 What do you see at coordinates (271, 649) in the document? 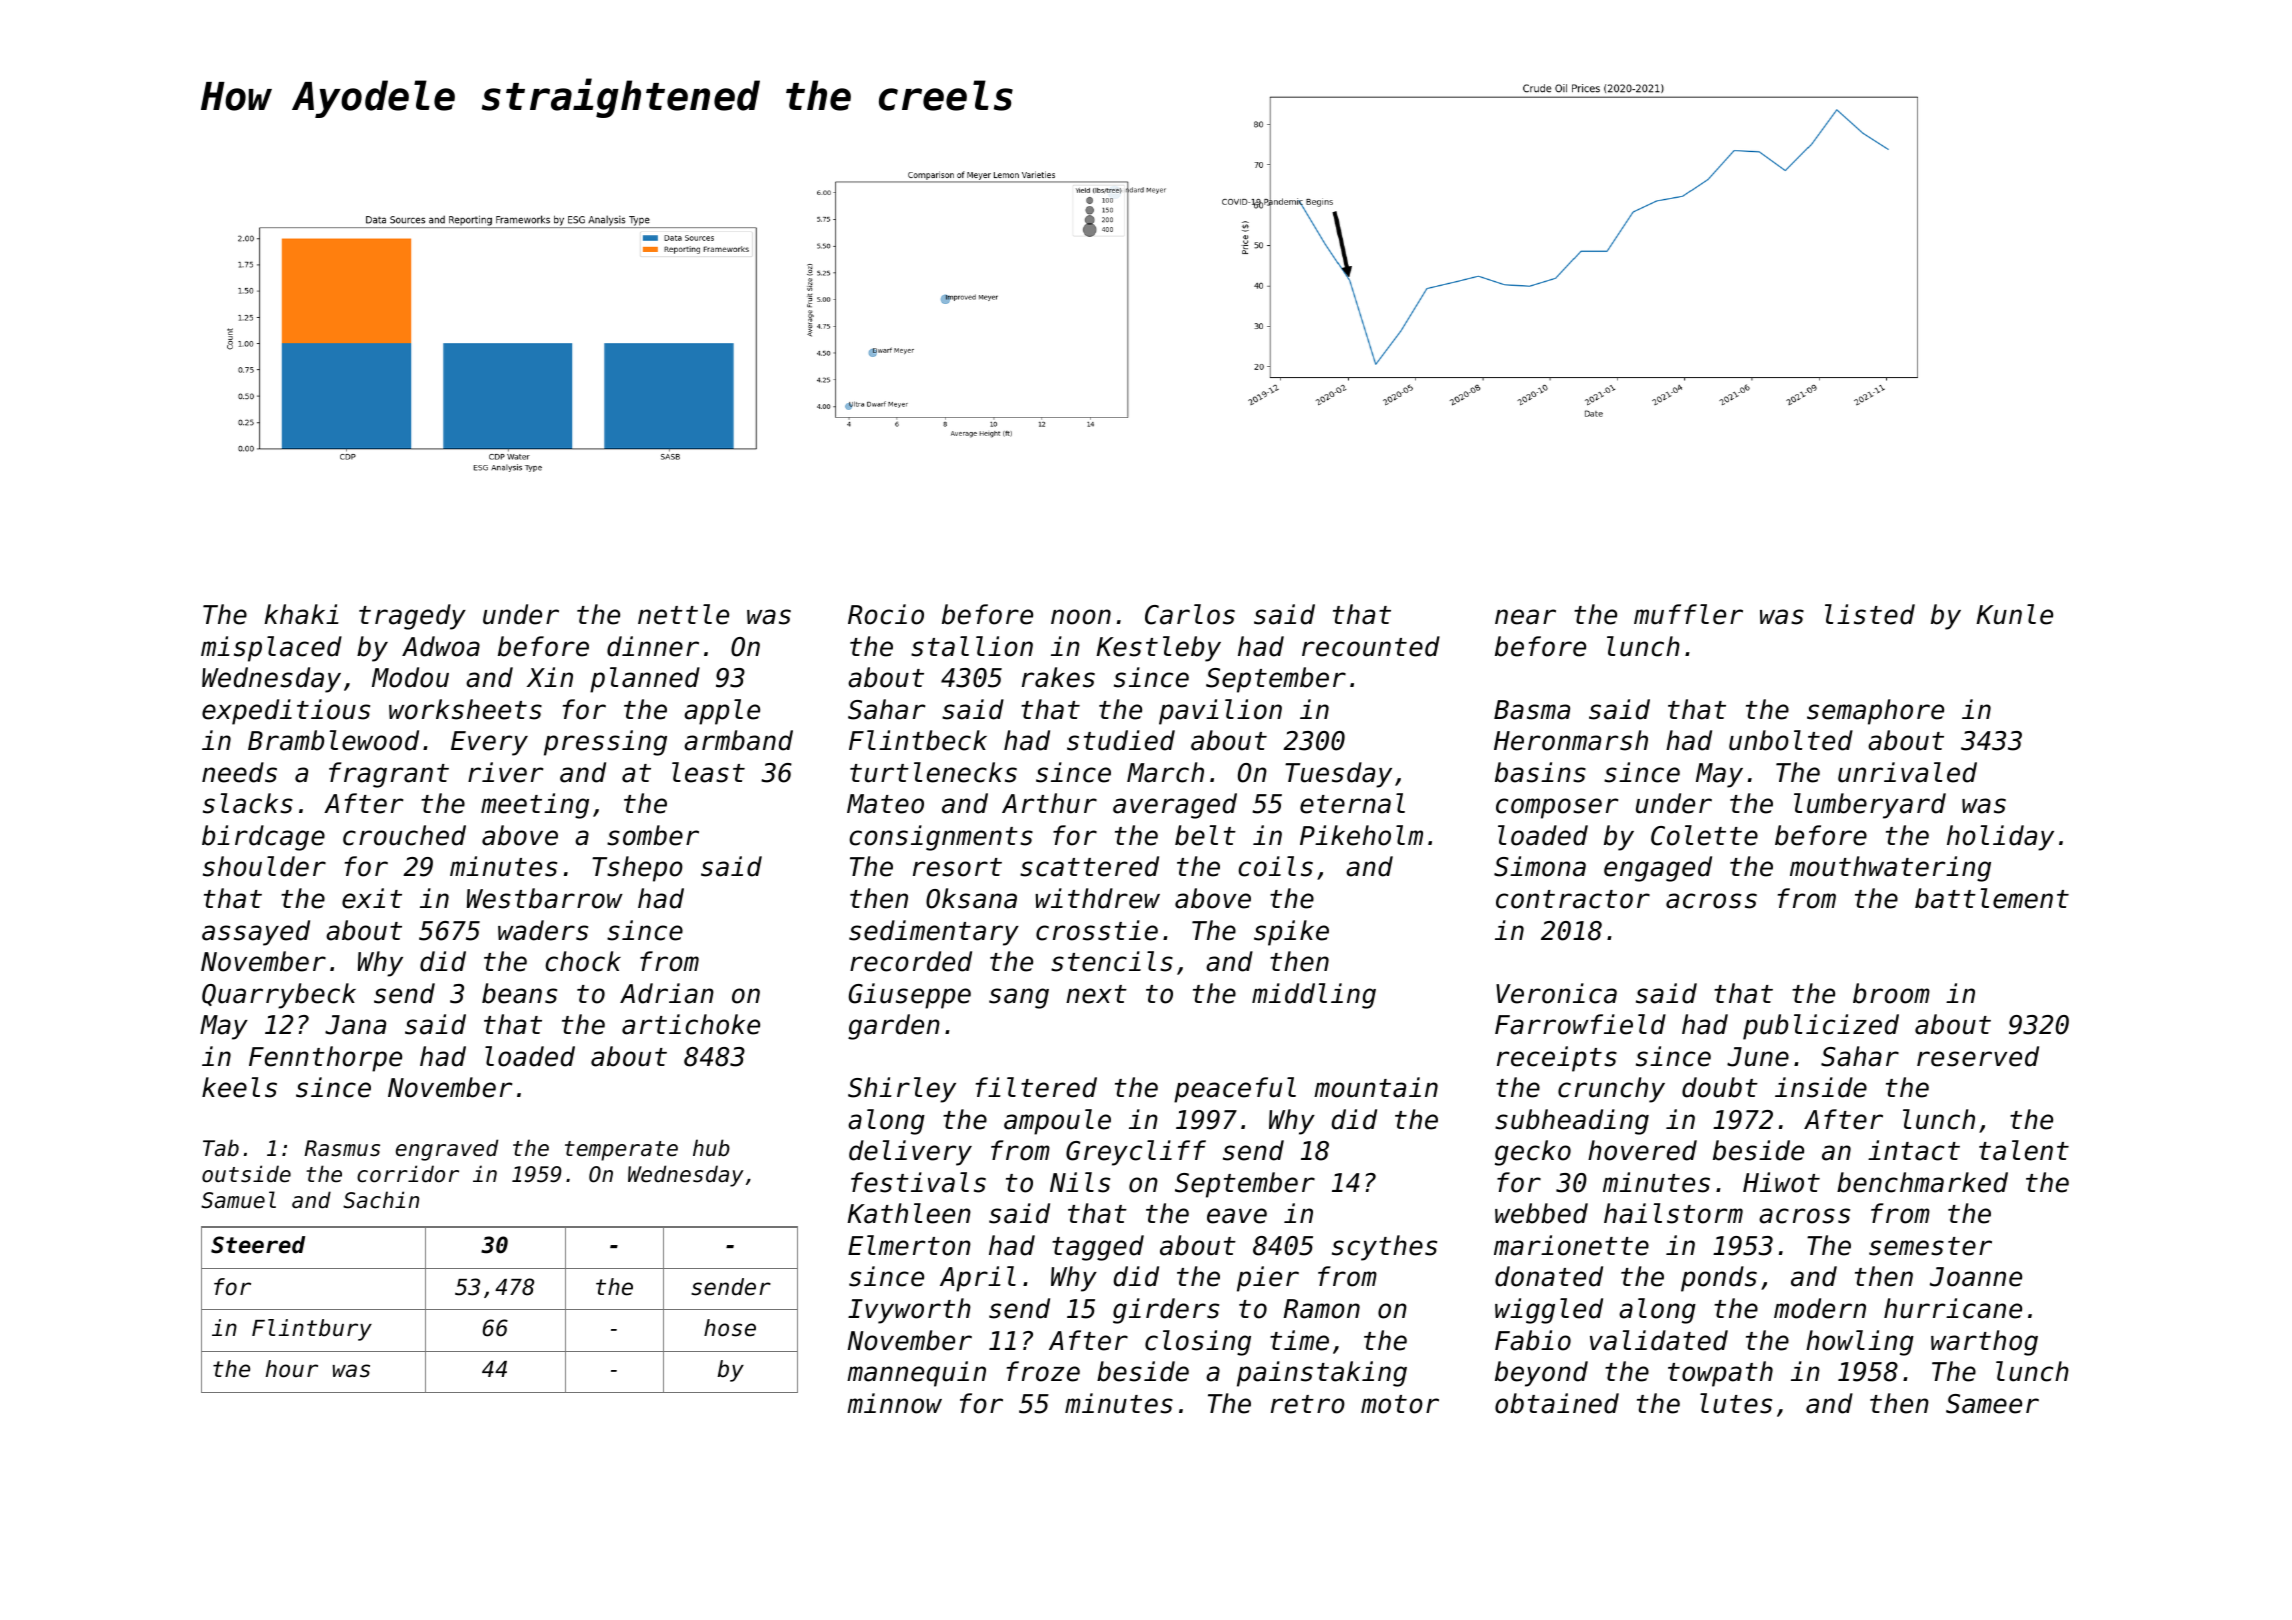
I see `misplaced` at bounding box center [271, 649].
